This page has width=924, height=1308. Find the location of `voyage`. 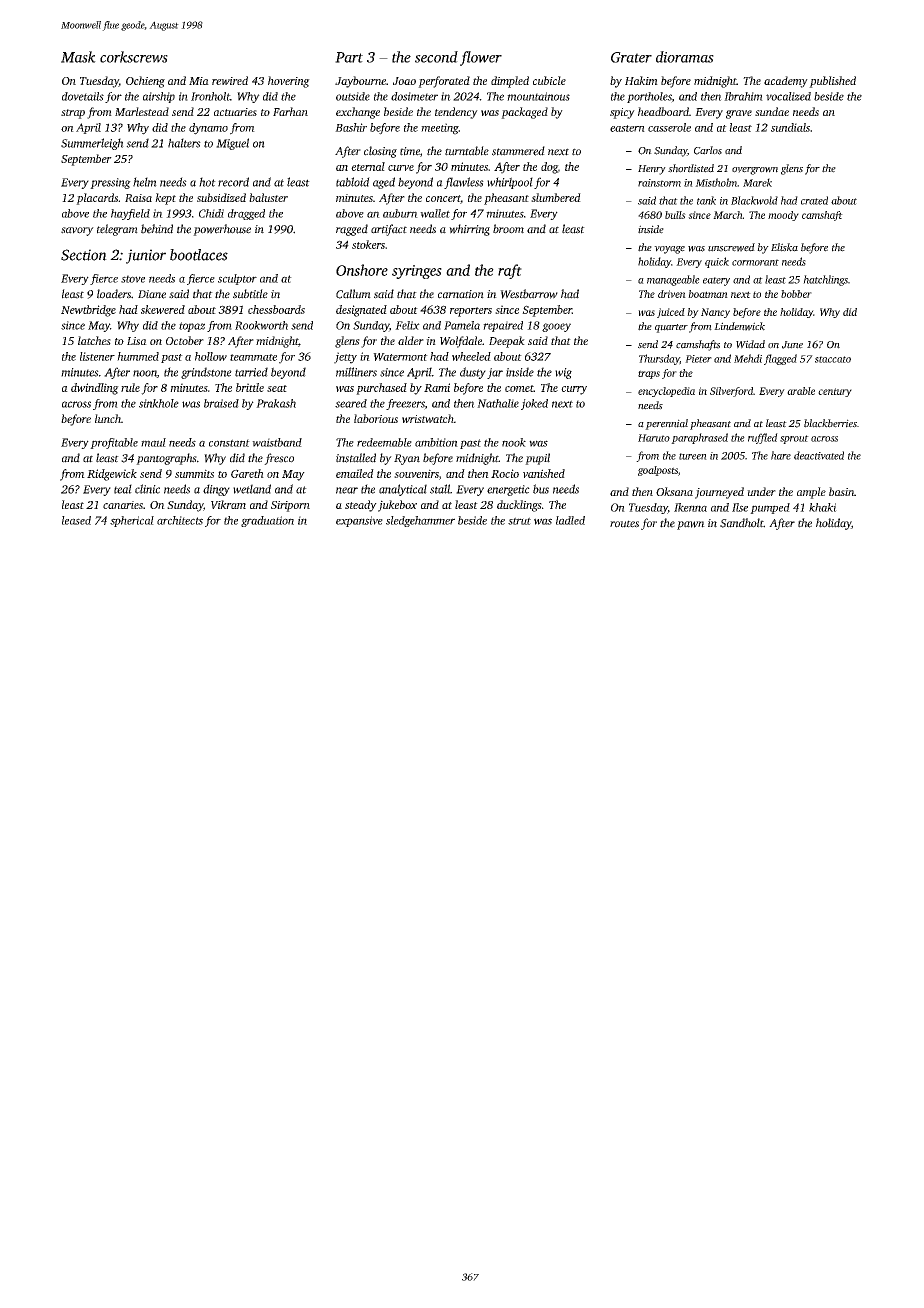

voyage is located at coordinates (669, 250).
